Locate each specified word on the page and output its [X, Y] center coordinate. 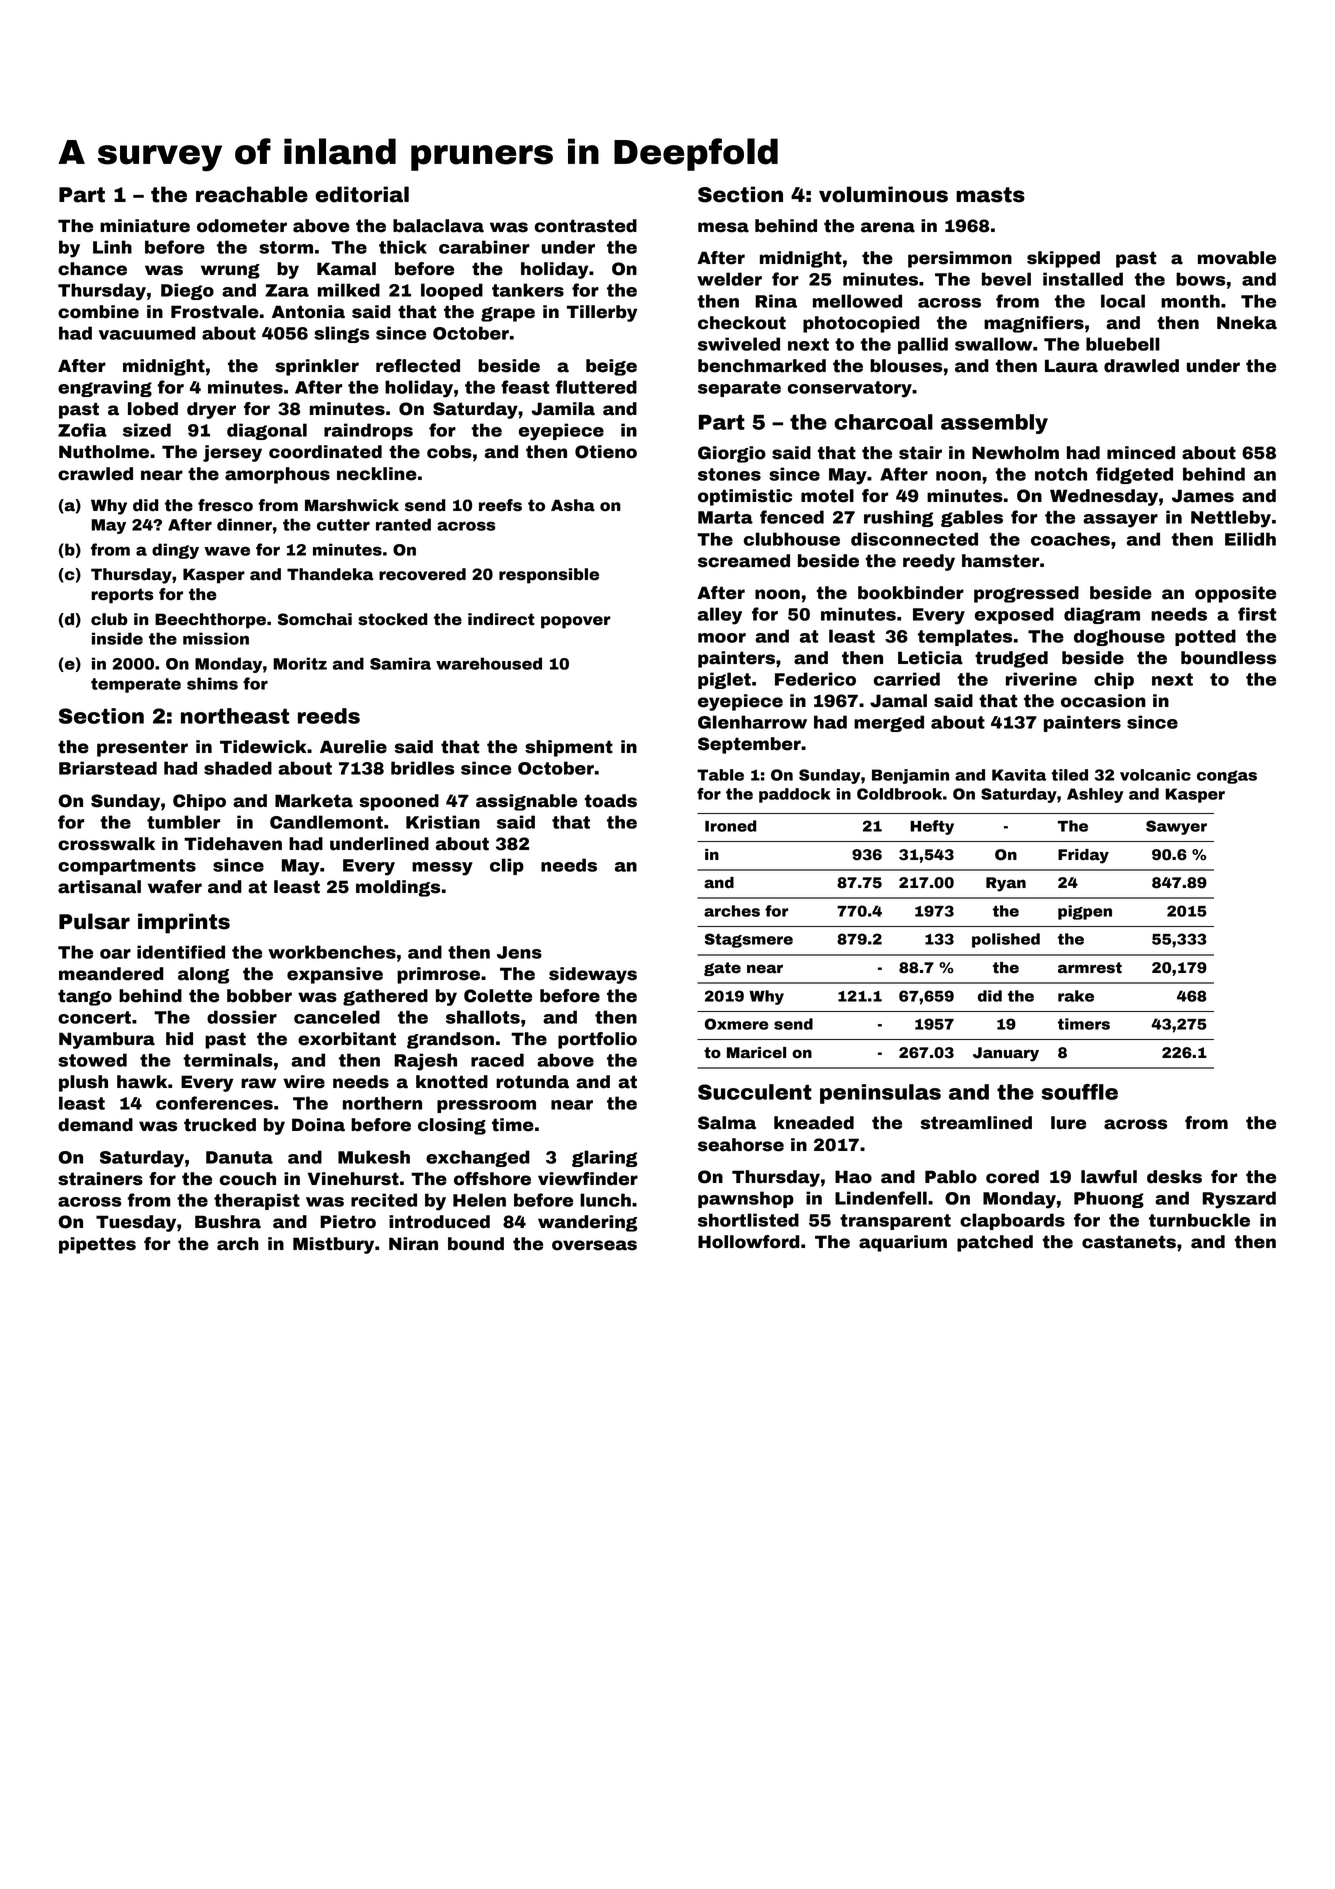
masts [990, 195]
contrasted [585, 226]
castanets [1129, 1242]
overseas [594, 1245]
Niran [413, 1244]
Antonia [308, 312]
